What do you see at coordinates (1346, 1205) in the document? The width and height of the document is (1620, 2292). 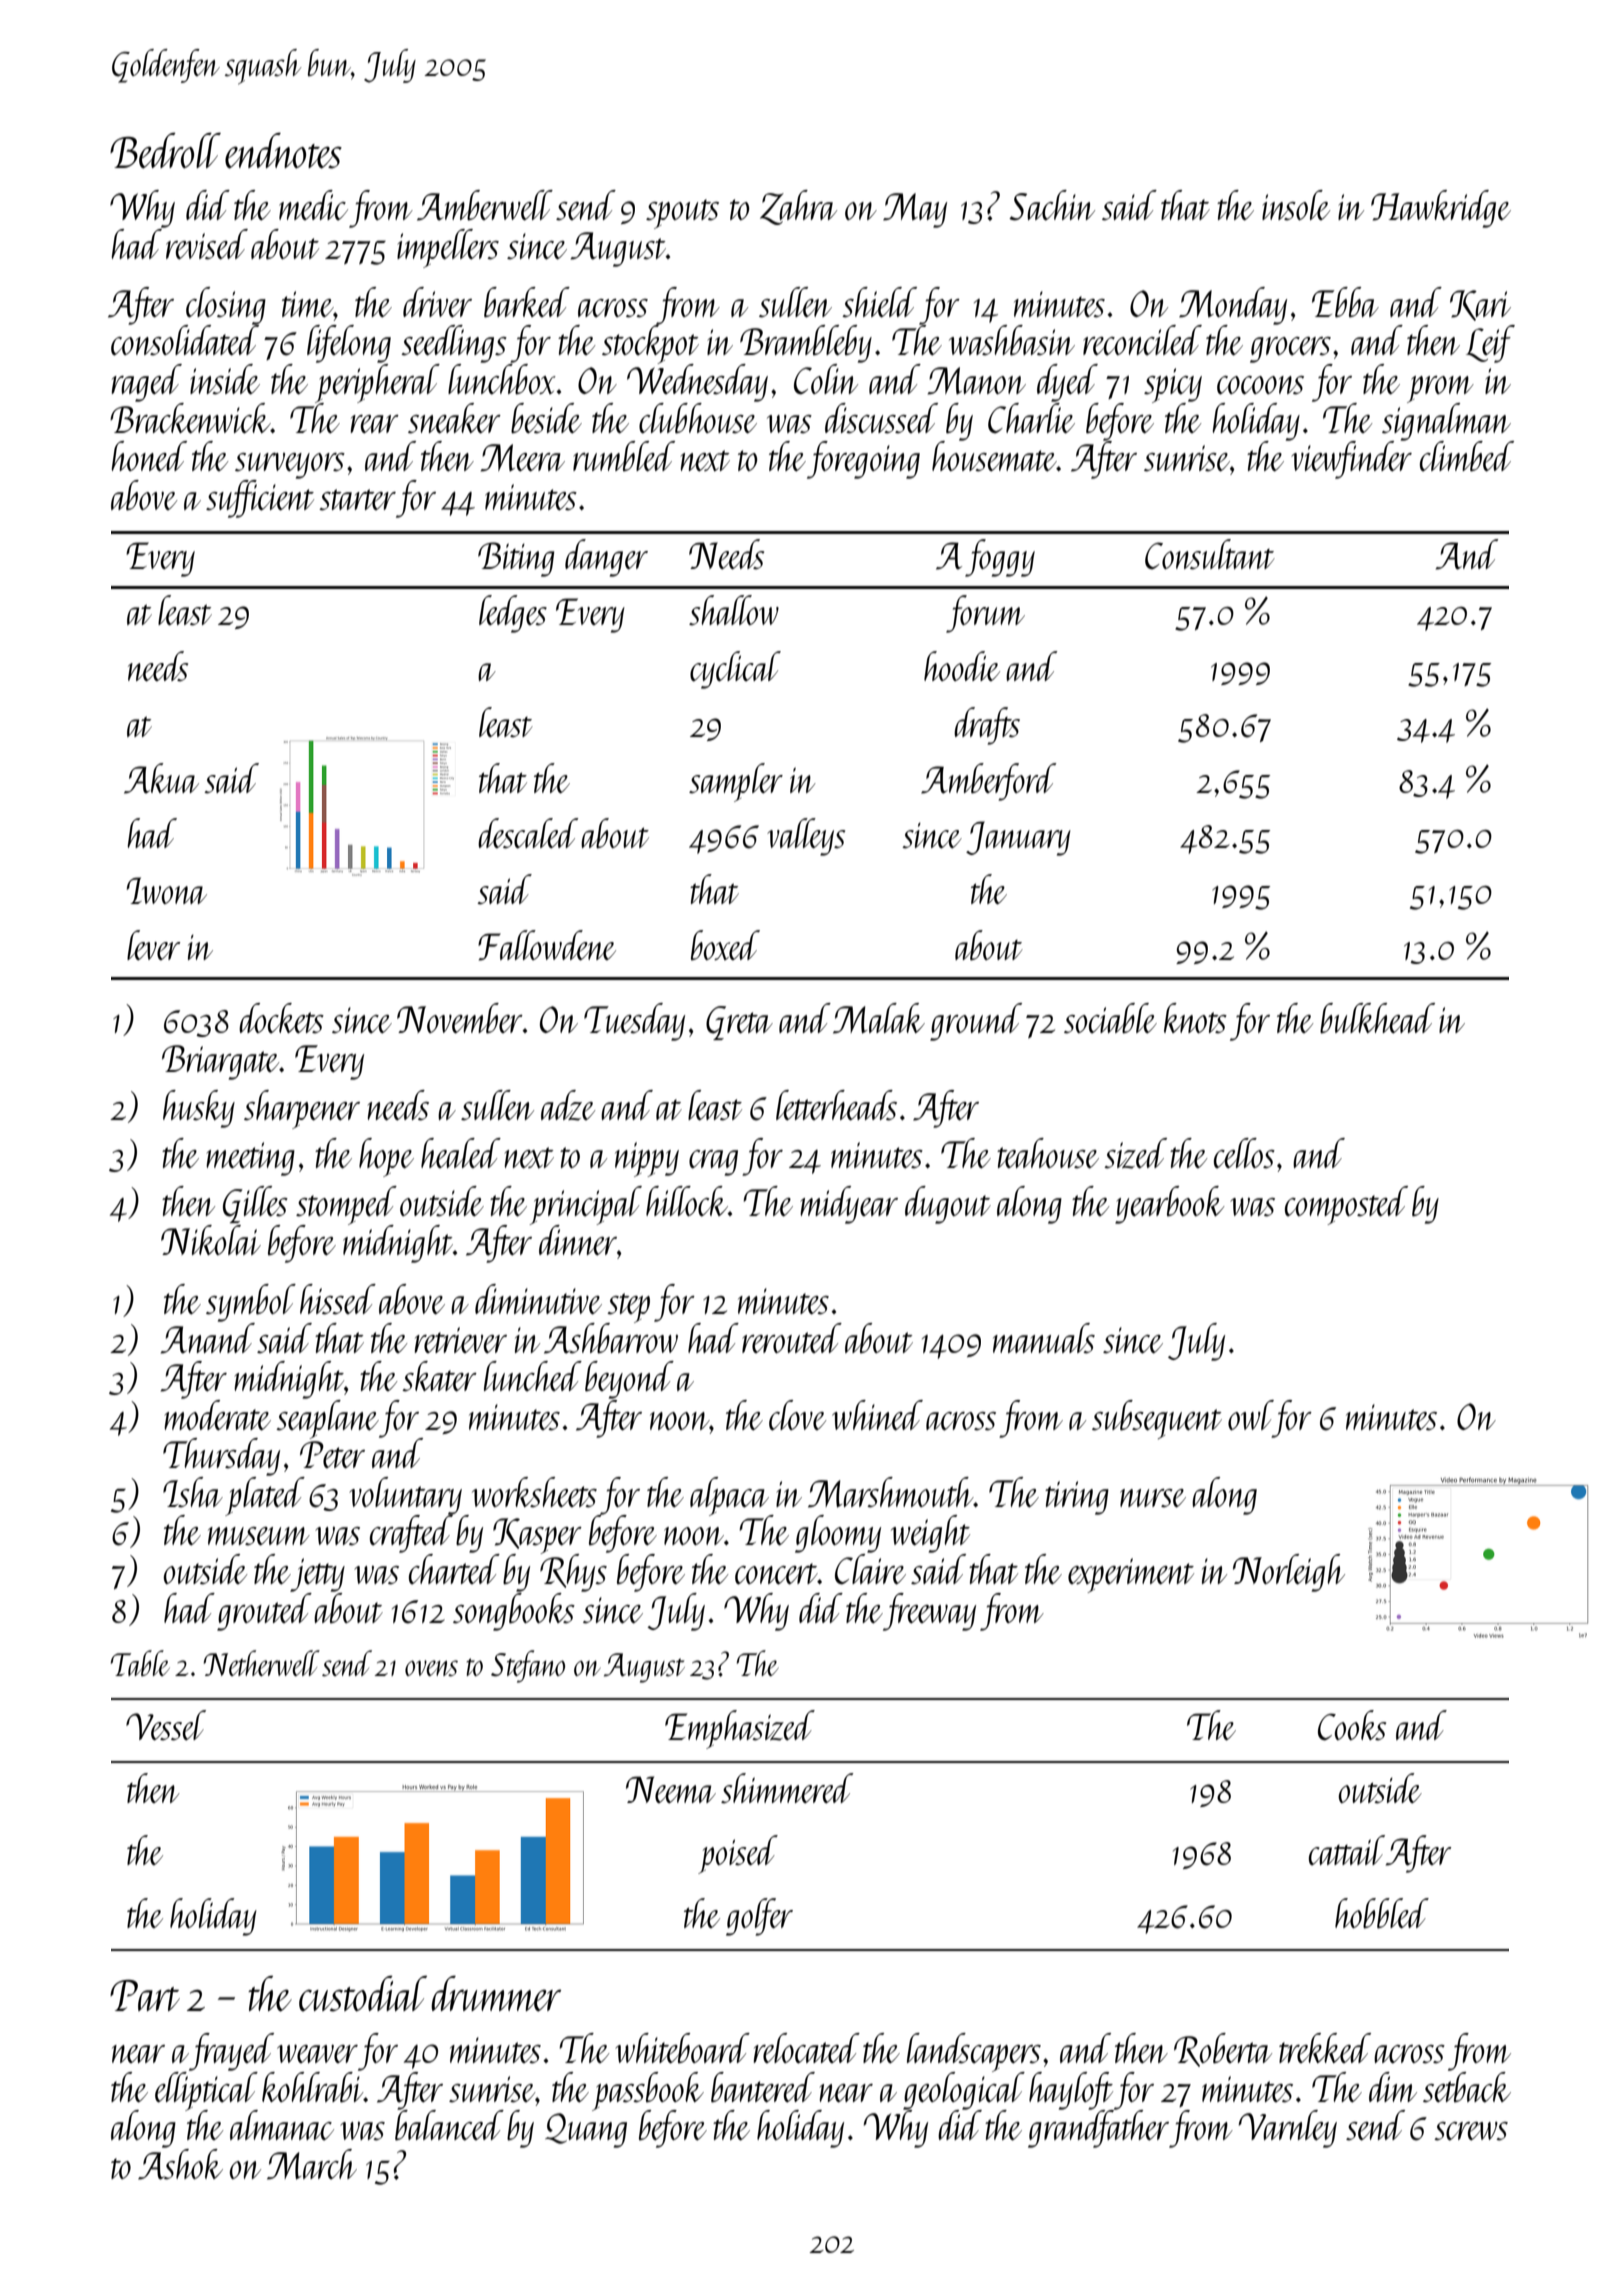 I see `composted` at bounding box center [1346, 1205].
